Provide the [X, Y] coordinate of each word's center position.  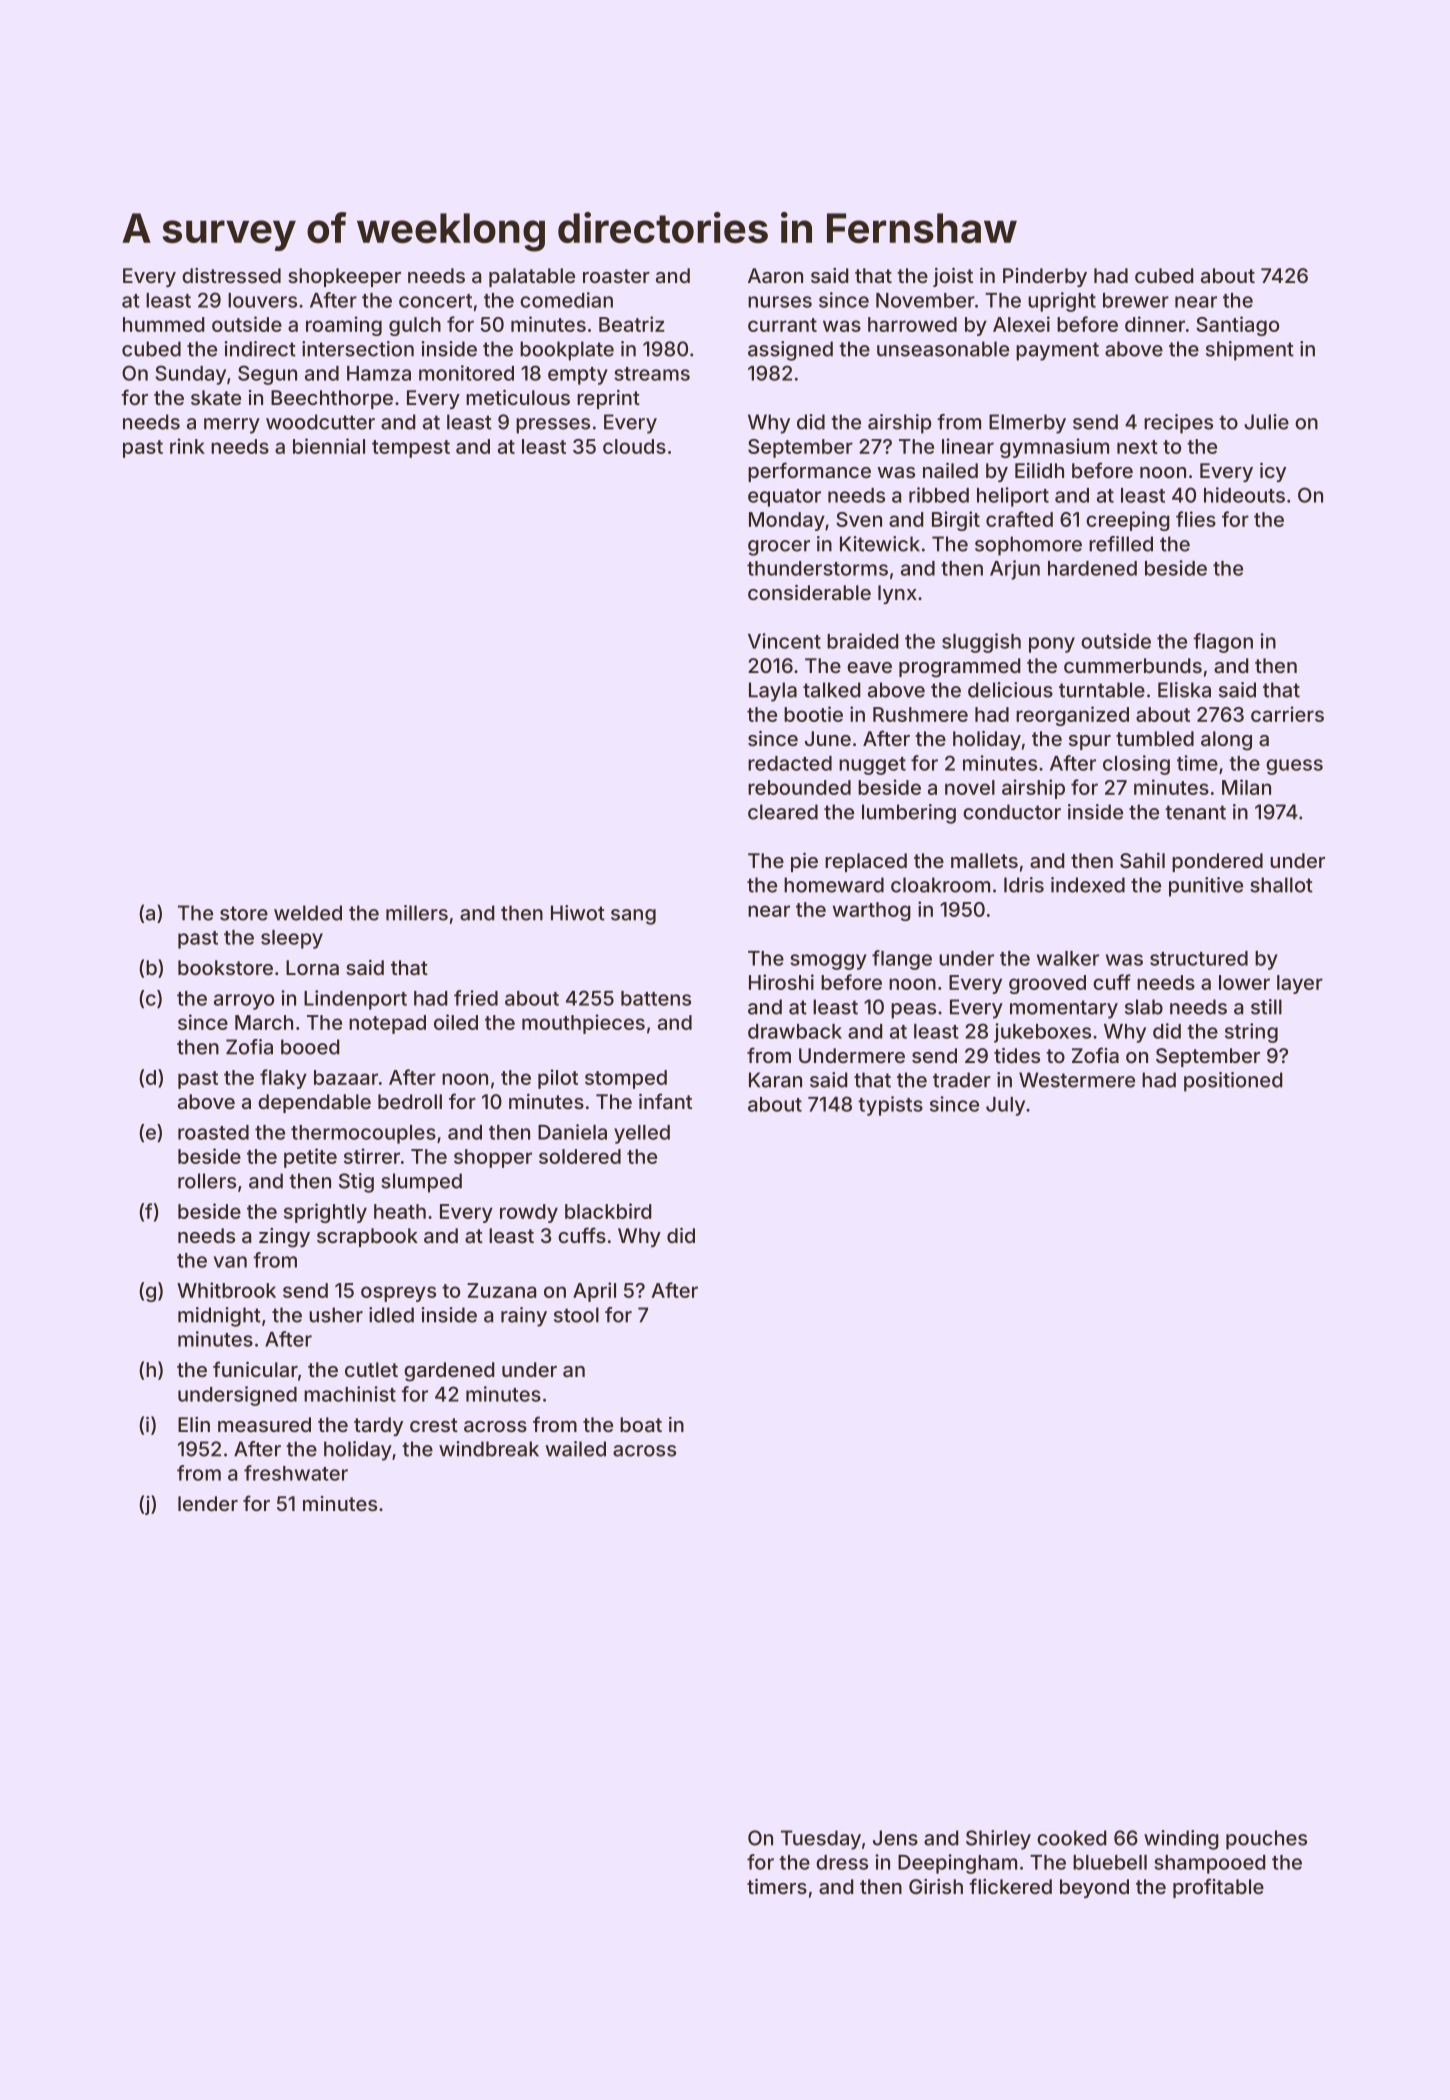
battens [656, 998]
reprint [608, 399]
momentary [1064, 1009]
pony [1052, 645]
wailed [576, 1449]
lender [208, 1503]
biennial [329, 446]
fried [476, 998]
